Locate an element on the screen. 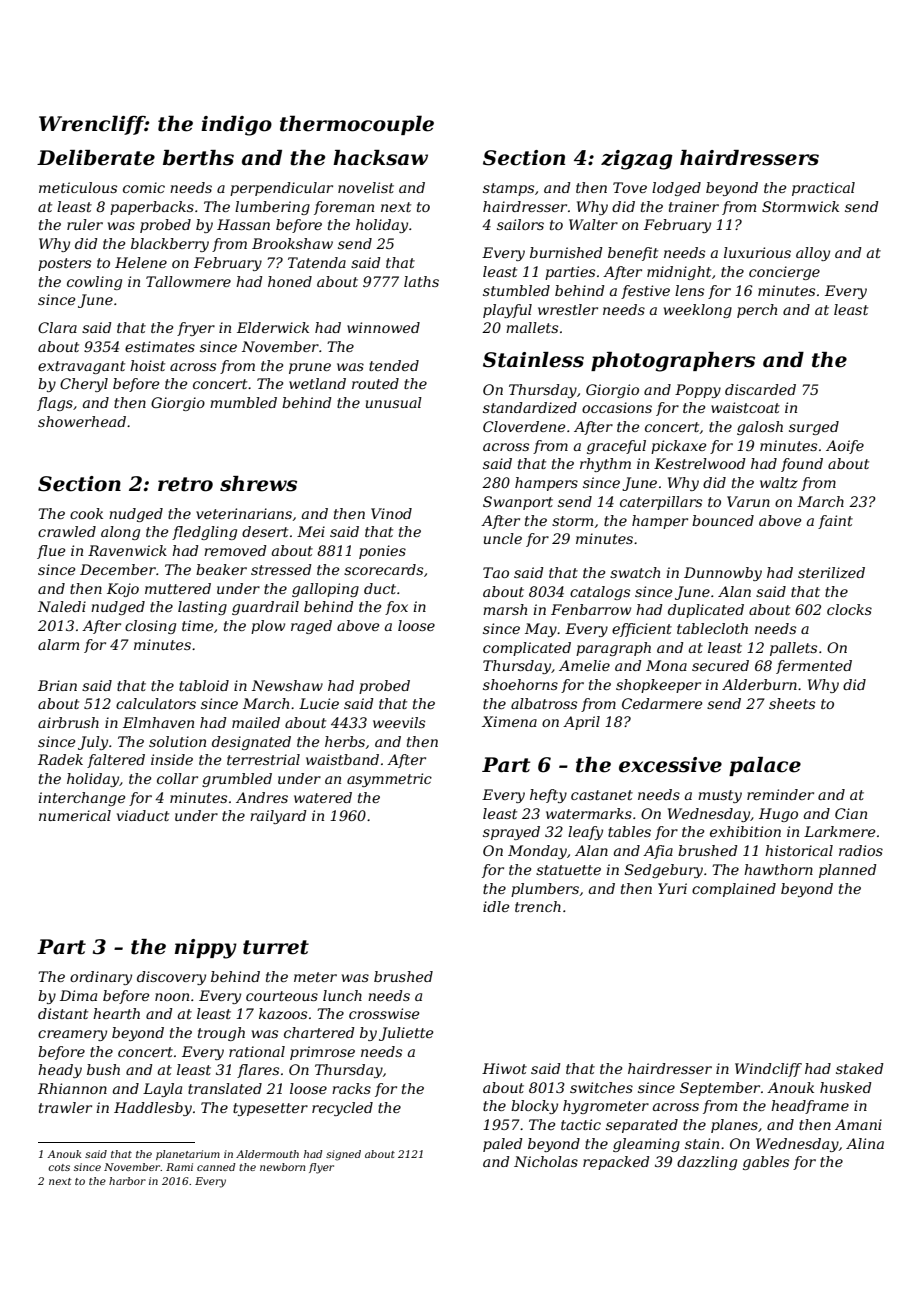  complained is located at coordinates (734, 890).
